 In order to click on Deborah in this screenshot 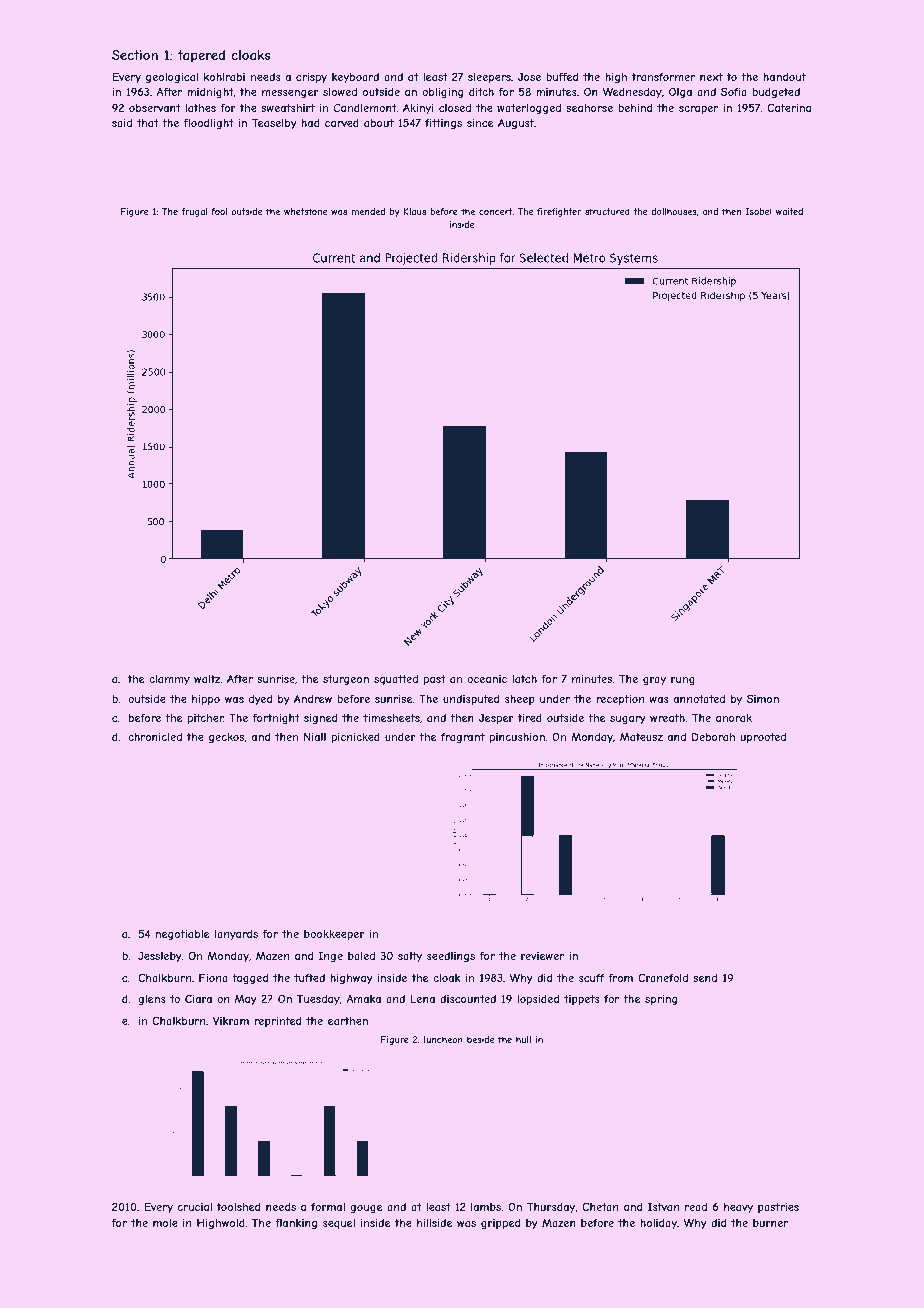, I will do `click(713, 736)`.
